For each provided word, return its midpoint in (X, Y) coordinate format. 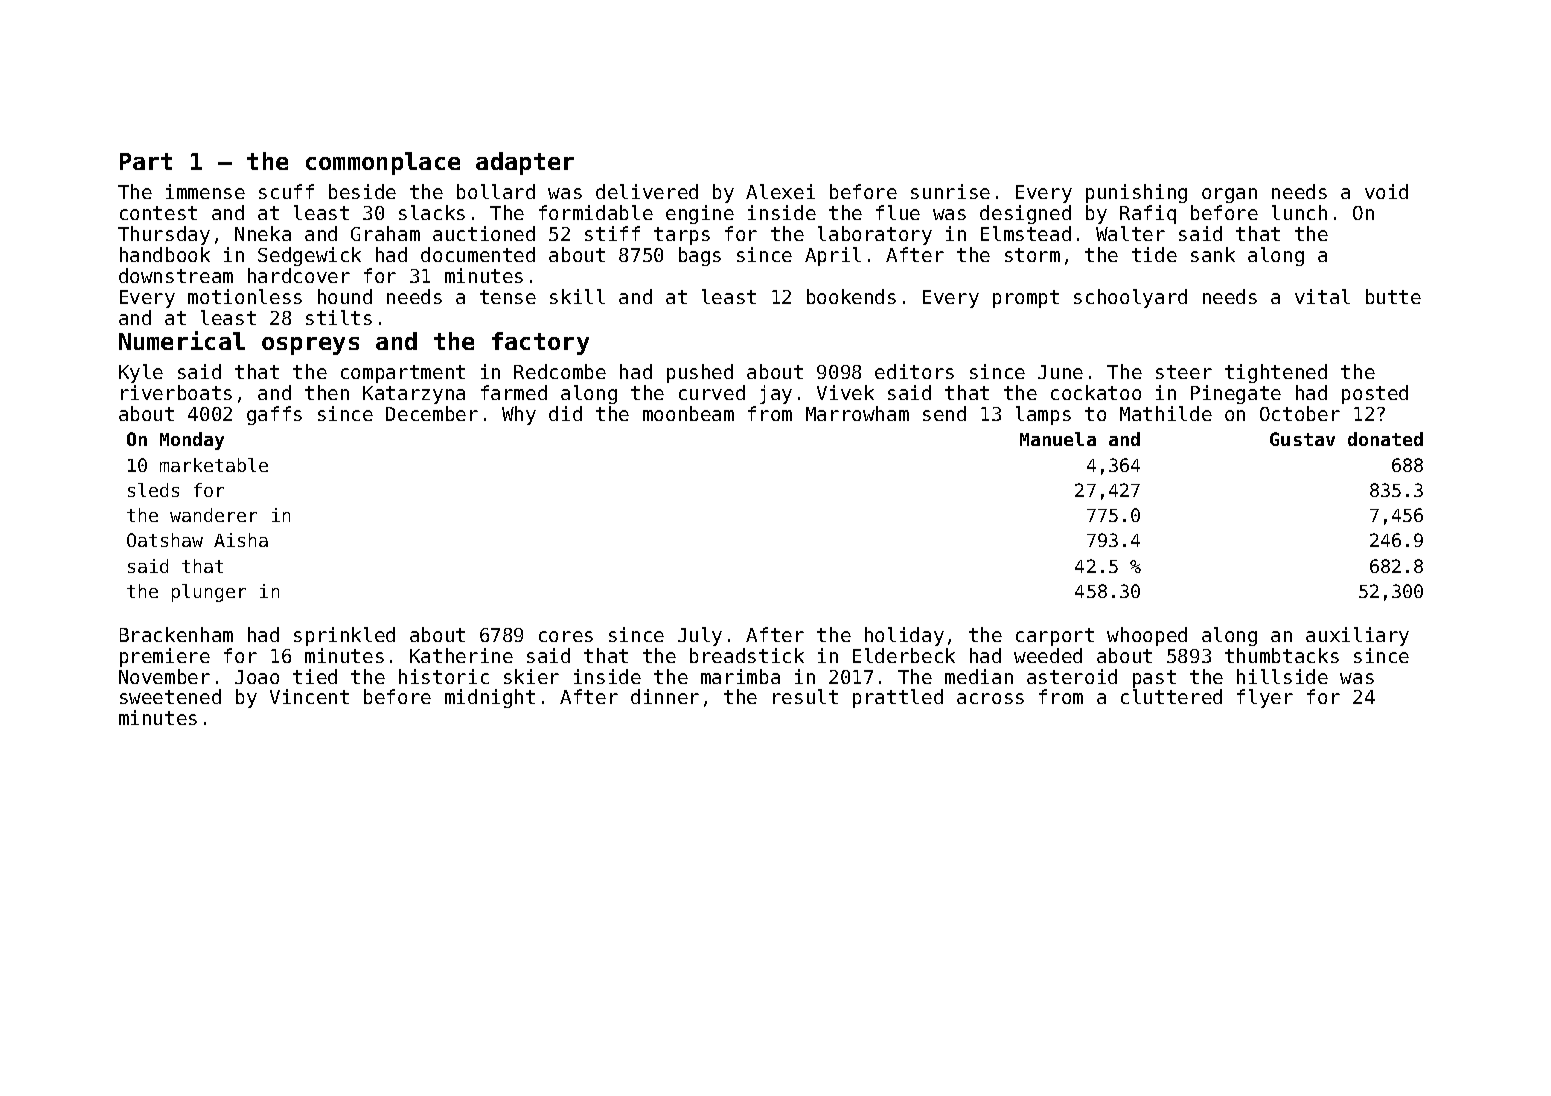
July (700, 636)
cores (566, 636)
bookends (851, 296)
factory (540, 343)
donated (1385, 439)
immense (205, 191)
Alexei (780, 191)
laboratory (875, 235)
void (1386, 191)
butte (1393, 296)
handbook (165, 254)
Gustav (1302, 439)
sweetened (170, 696)
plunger (209, 593)
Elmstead (1026, 233)
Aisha (241, 540)
